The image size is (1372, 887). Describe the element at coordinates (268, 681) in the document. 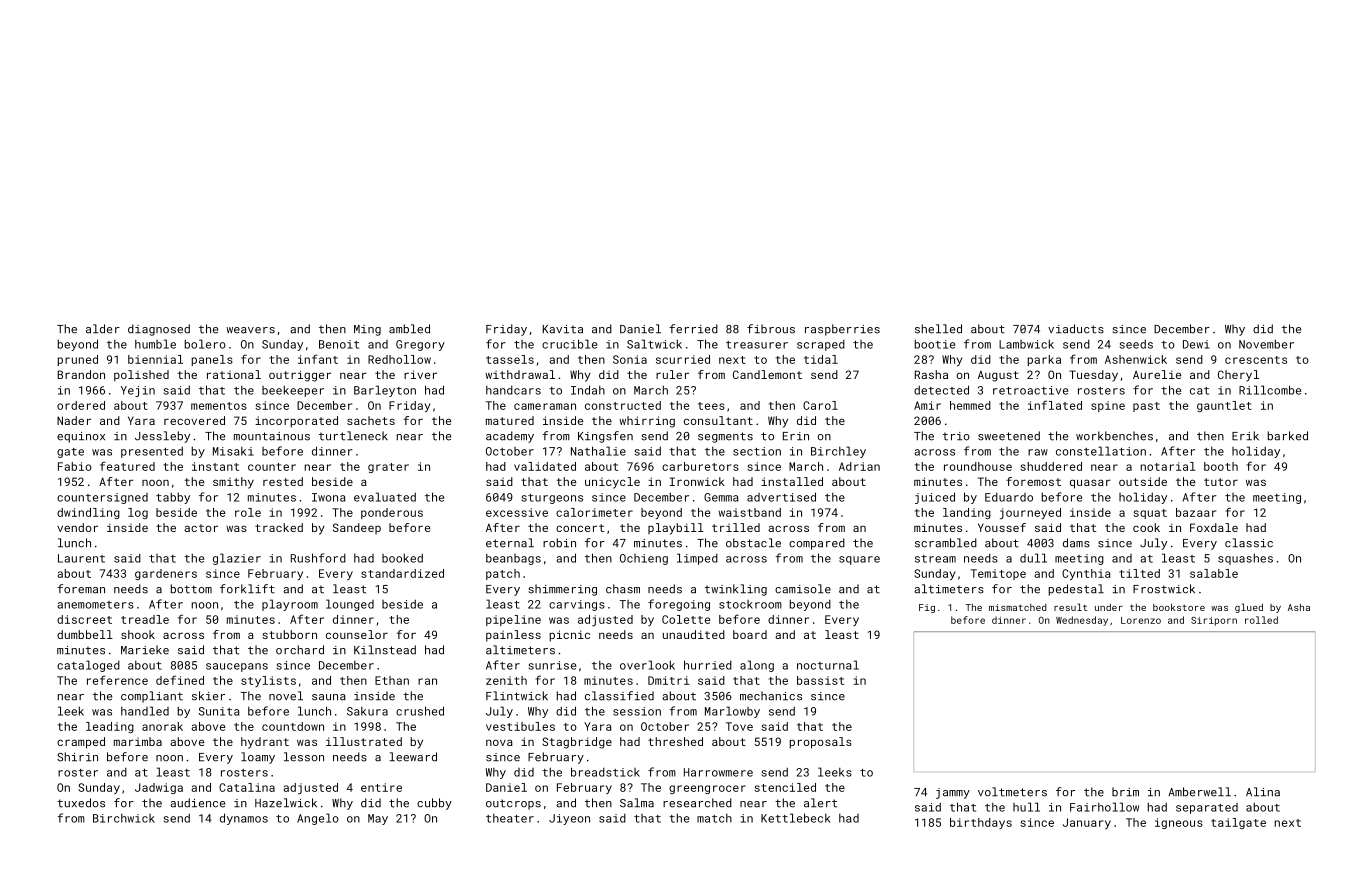

I see `stylists` at that location.
